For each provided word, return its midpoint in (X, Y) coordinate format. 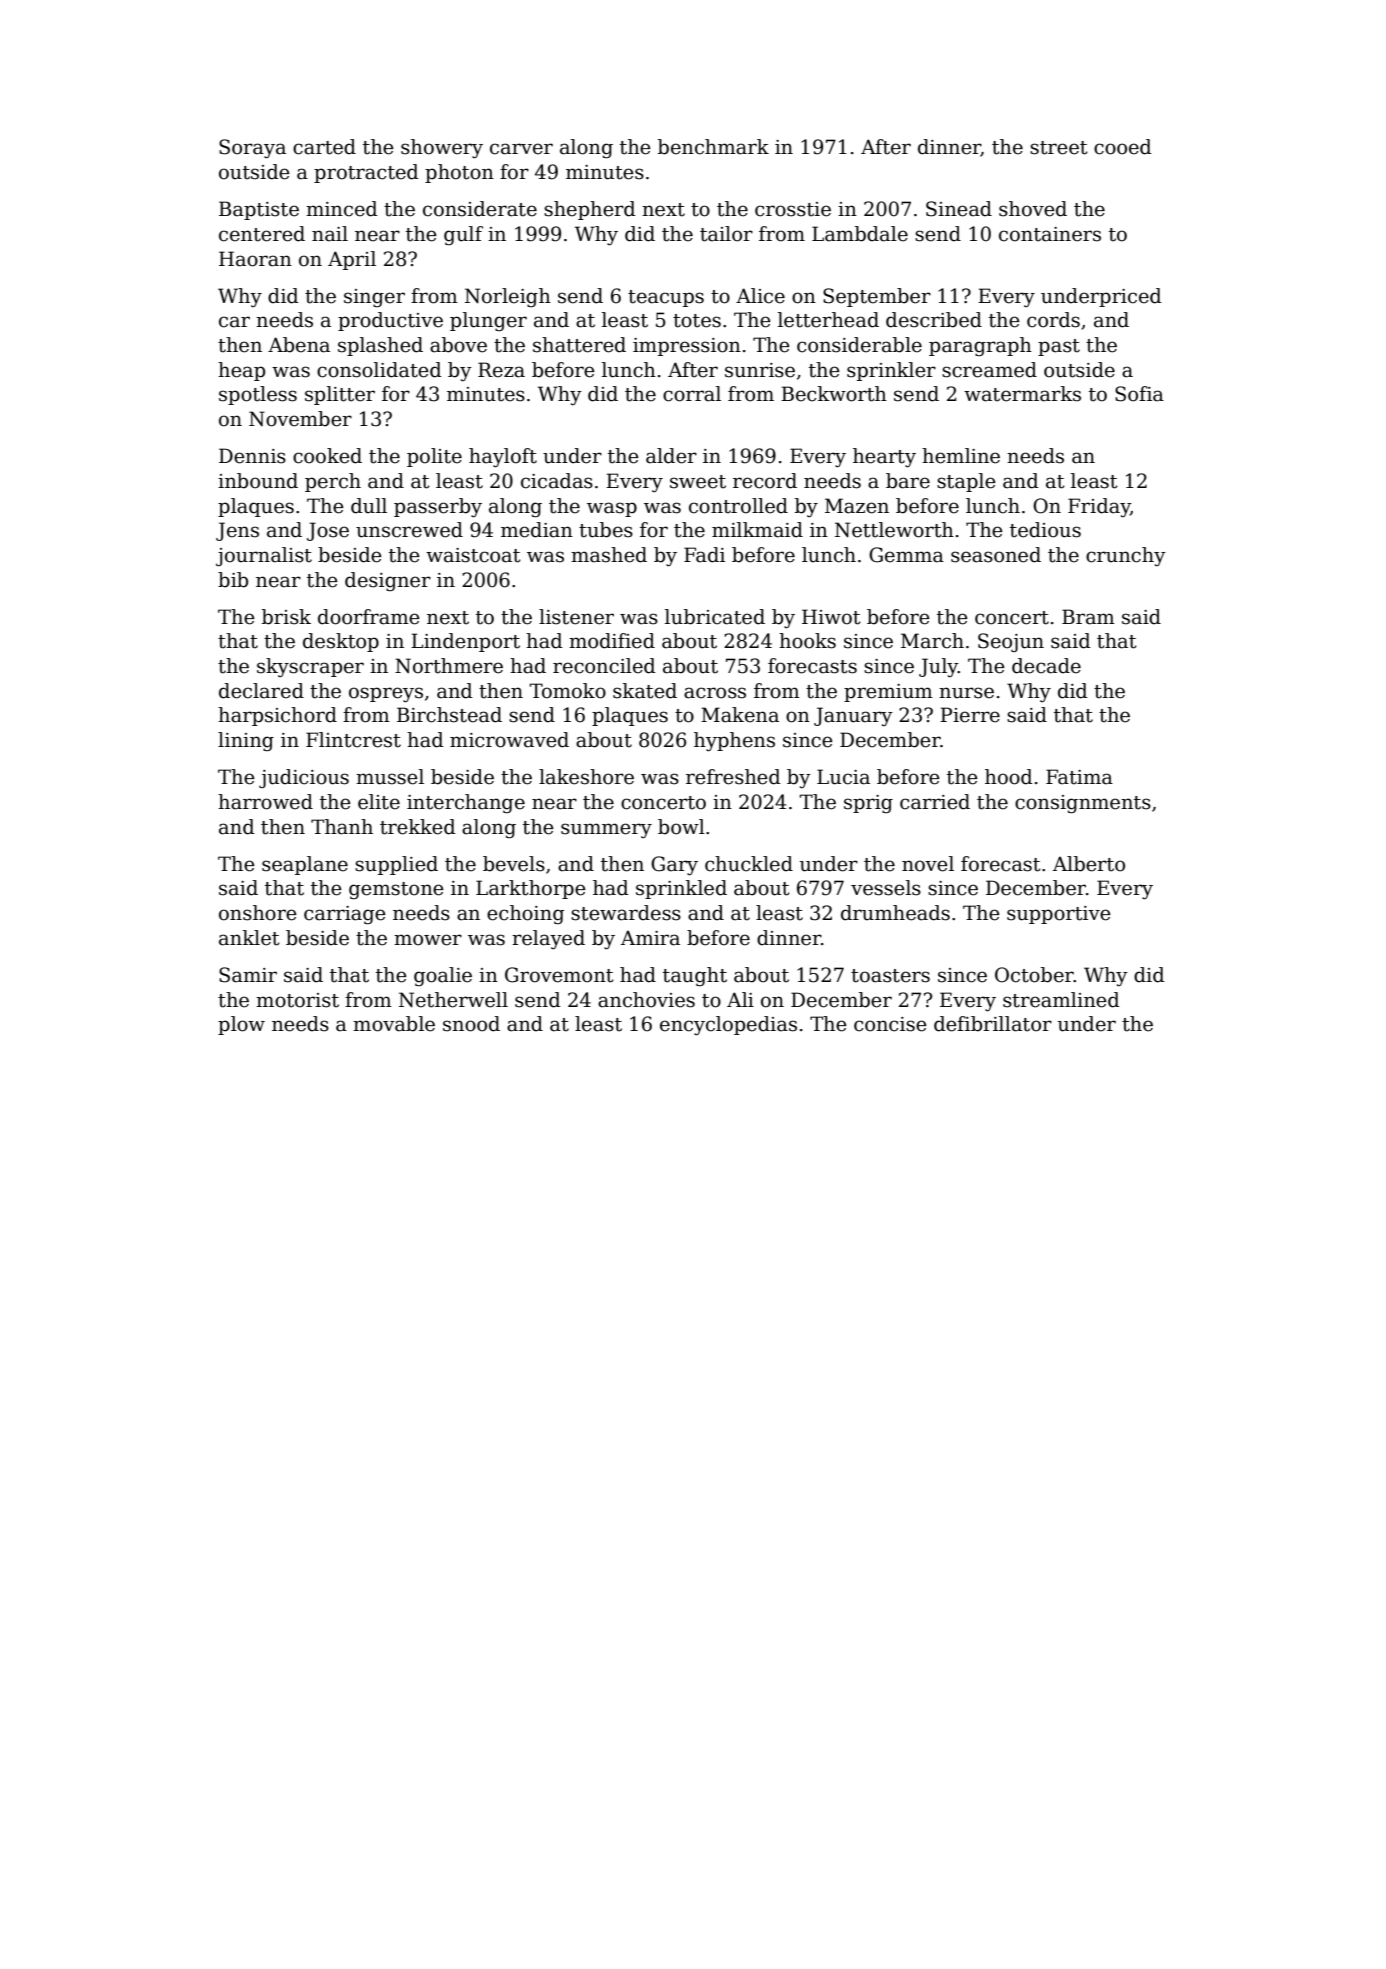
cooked (327, 456)
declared (261, 691)
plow (241, 1025)
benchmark (713, 147)
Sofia (1139, 394)
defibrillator (993, 1024)
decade (1046, 666)
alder (671, 456)
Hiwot (831, 617)
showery (442, 149)
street (1059, 148)
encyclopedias (728, 1026)
